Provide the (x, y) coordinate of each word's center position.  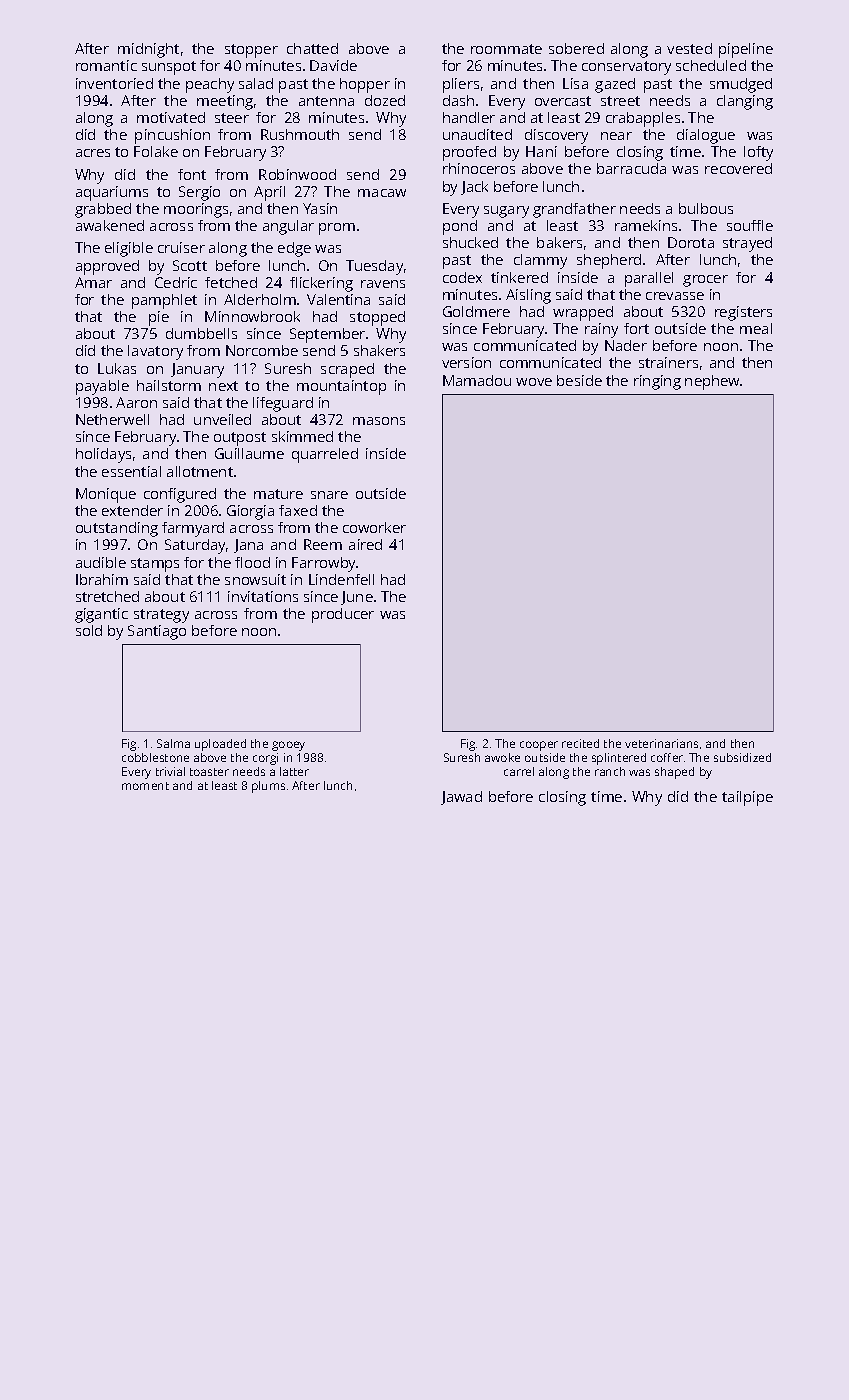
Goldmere (476, 311)
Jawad (461, 798)
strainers (668, 362)
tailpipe (747, 798)
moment (145, 786)
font (192, 174)
